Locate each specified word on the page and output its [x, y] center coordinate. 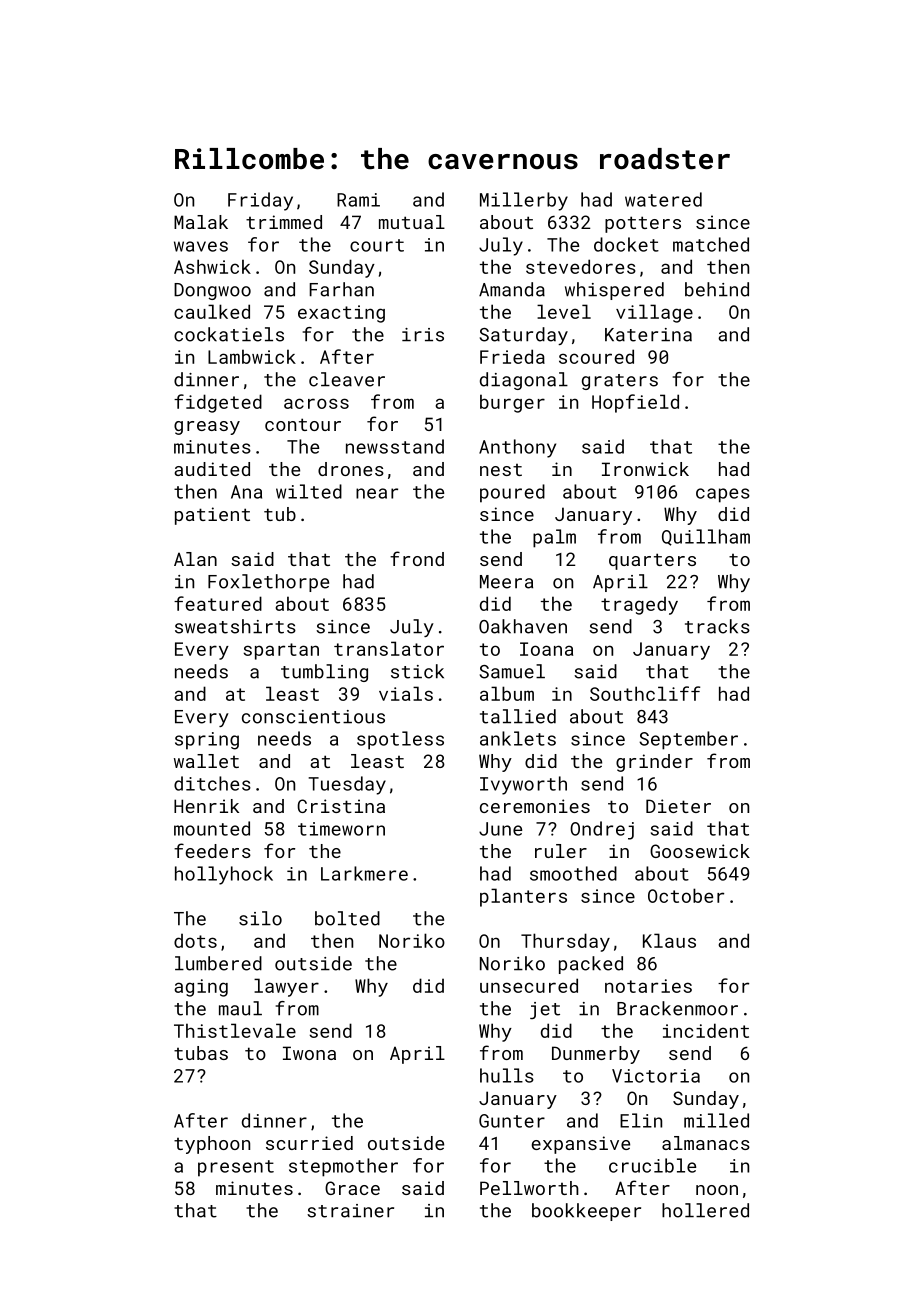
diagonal [524, 381]
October [686, 895]
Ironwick [645, 469]
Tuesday [347, 785]
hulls [507, 1075]
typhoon [212, 1145]
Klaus [669, 940]
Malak [201, 222]
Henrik [206, 806]
